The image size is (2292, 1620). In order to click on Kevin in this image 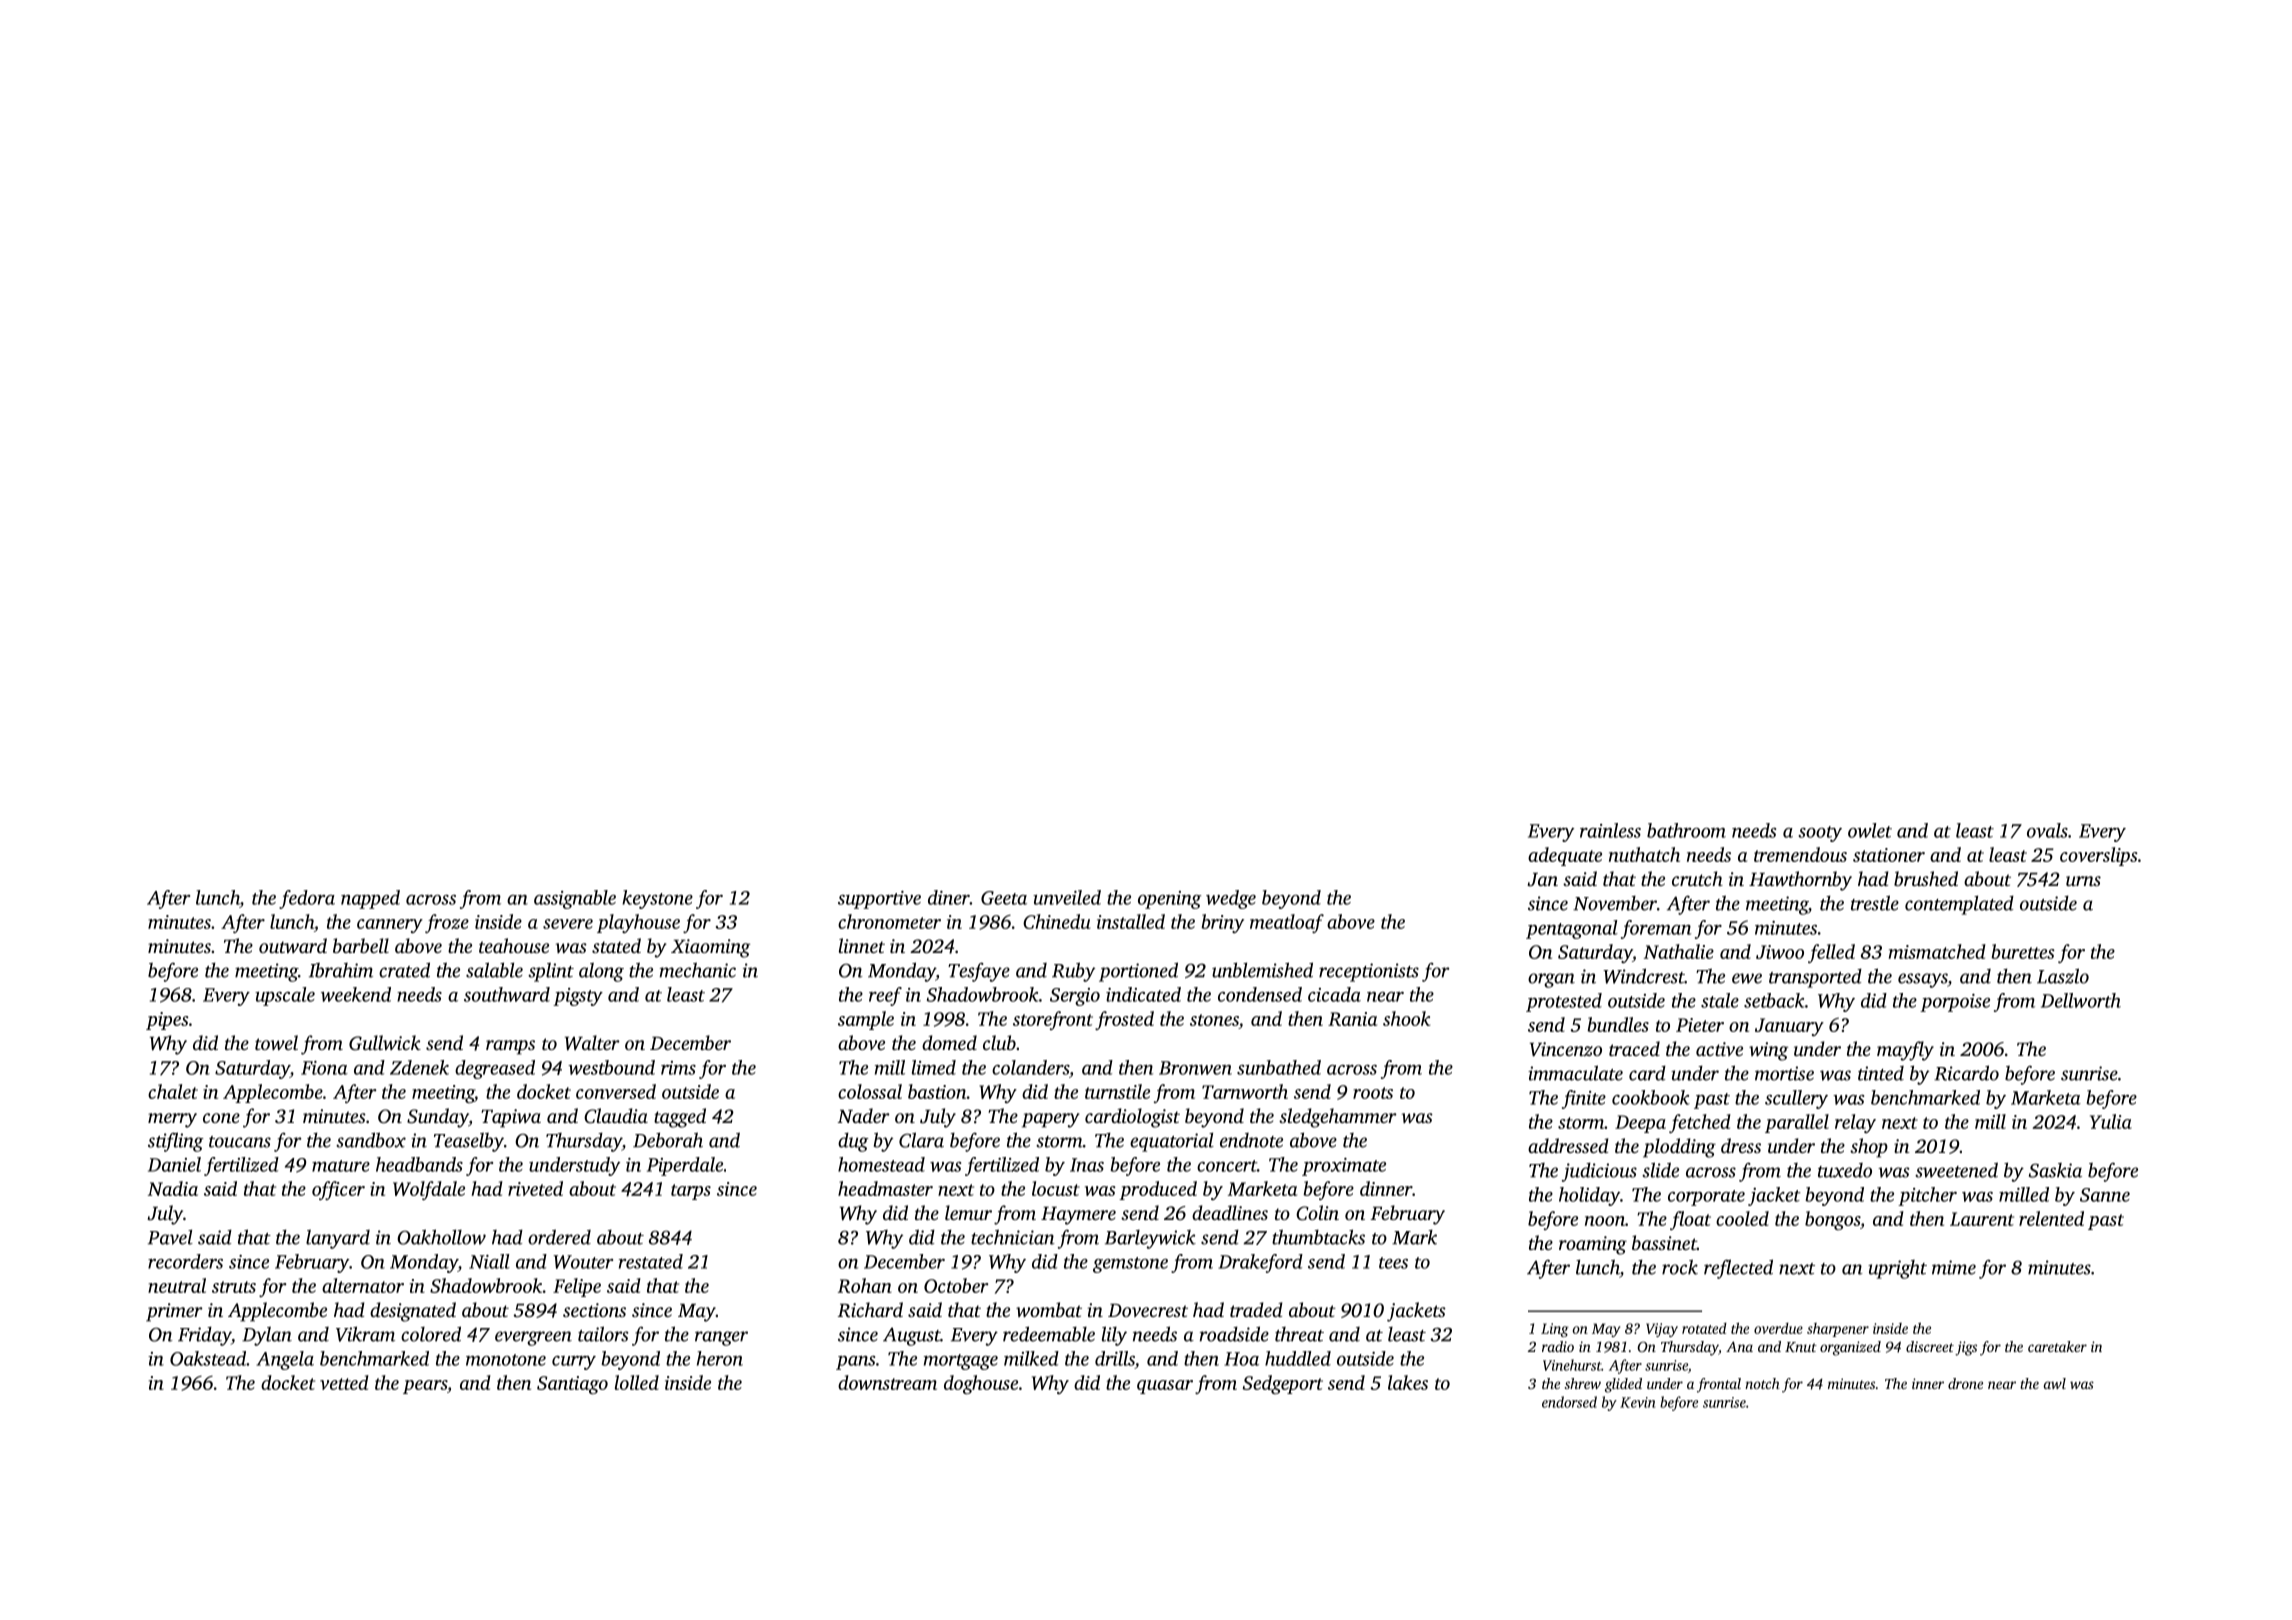, I will do `click(1637, 1402)`.
